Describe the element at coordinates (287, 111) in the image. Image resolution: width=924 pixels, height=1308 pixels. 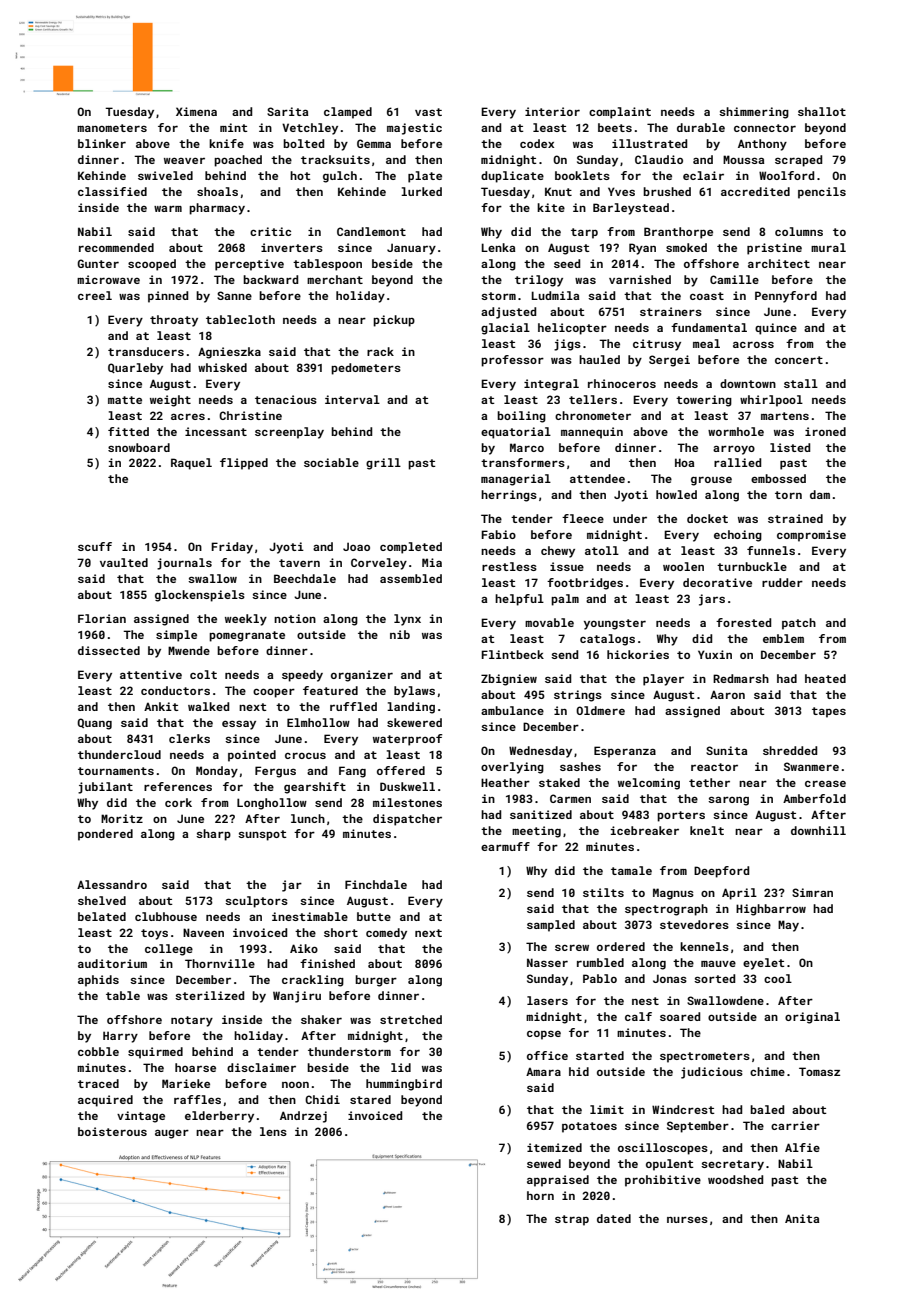
I see `Sarita` at that location.
